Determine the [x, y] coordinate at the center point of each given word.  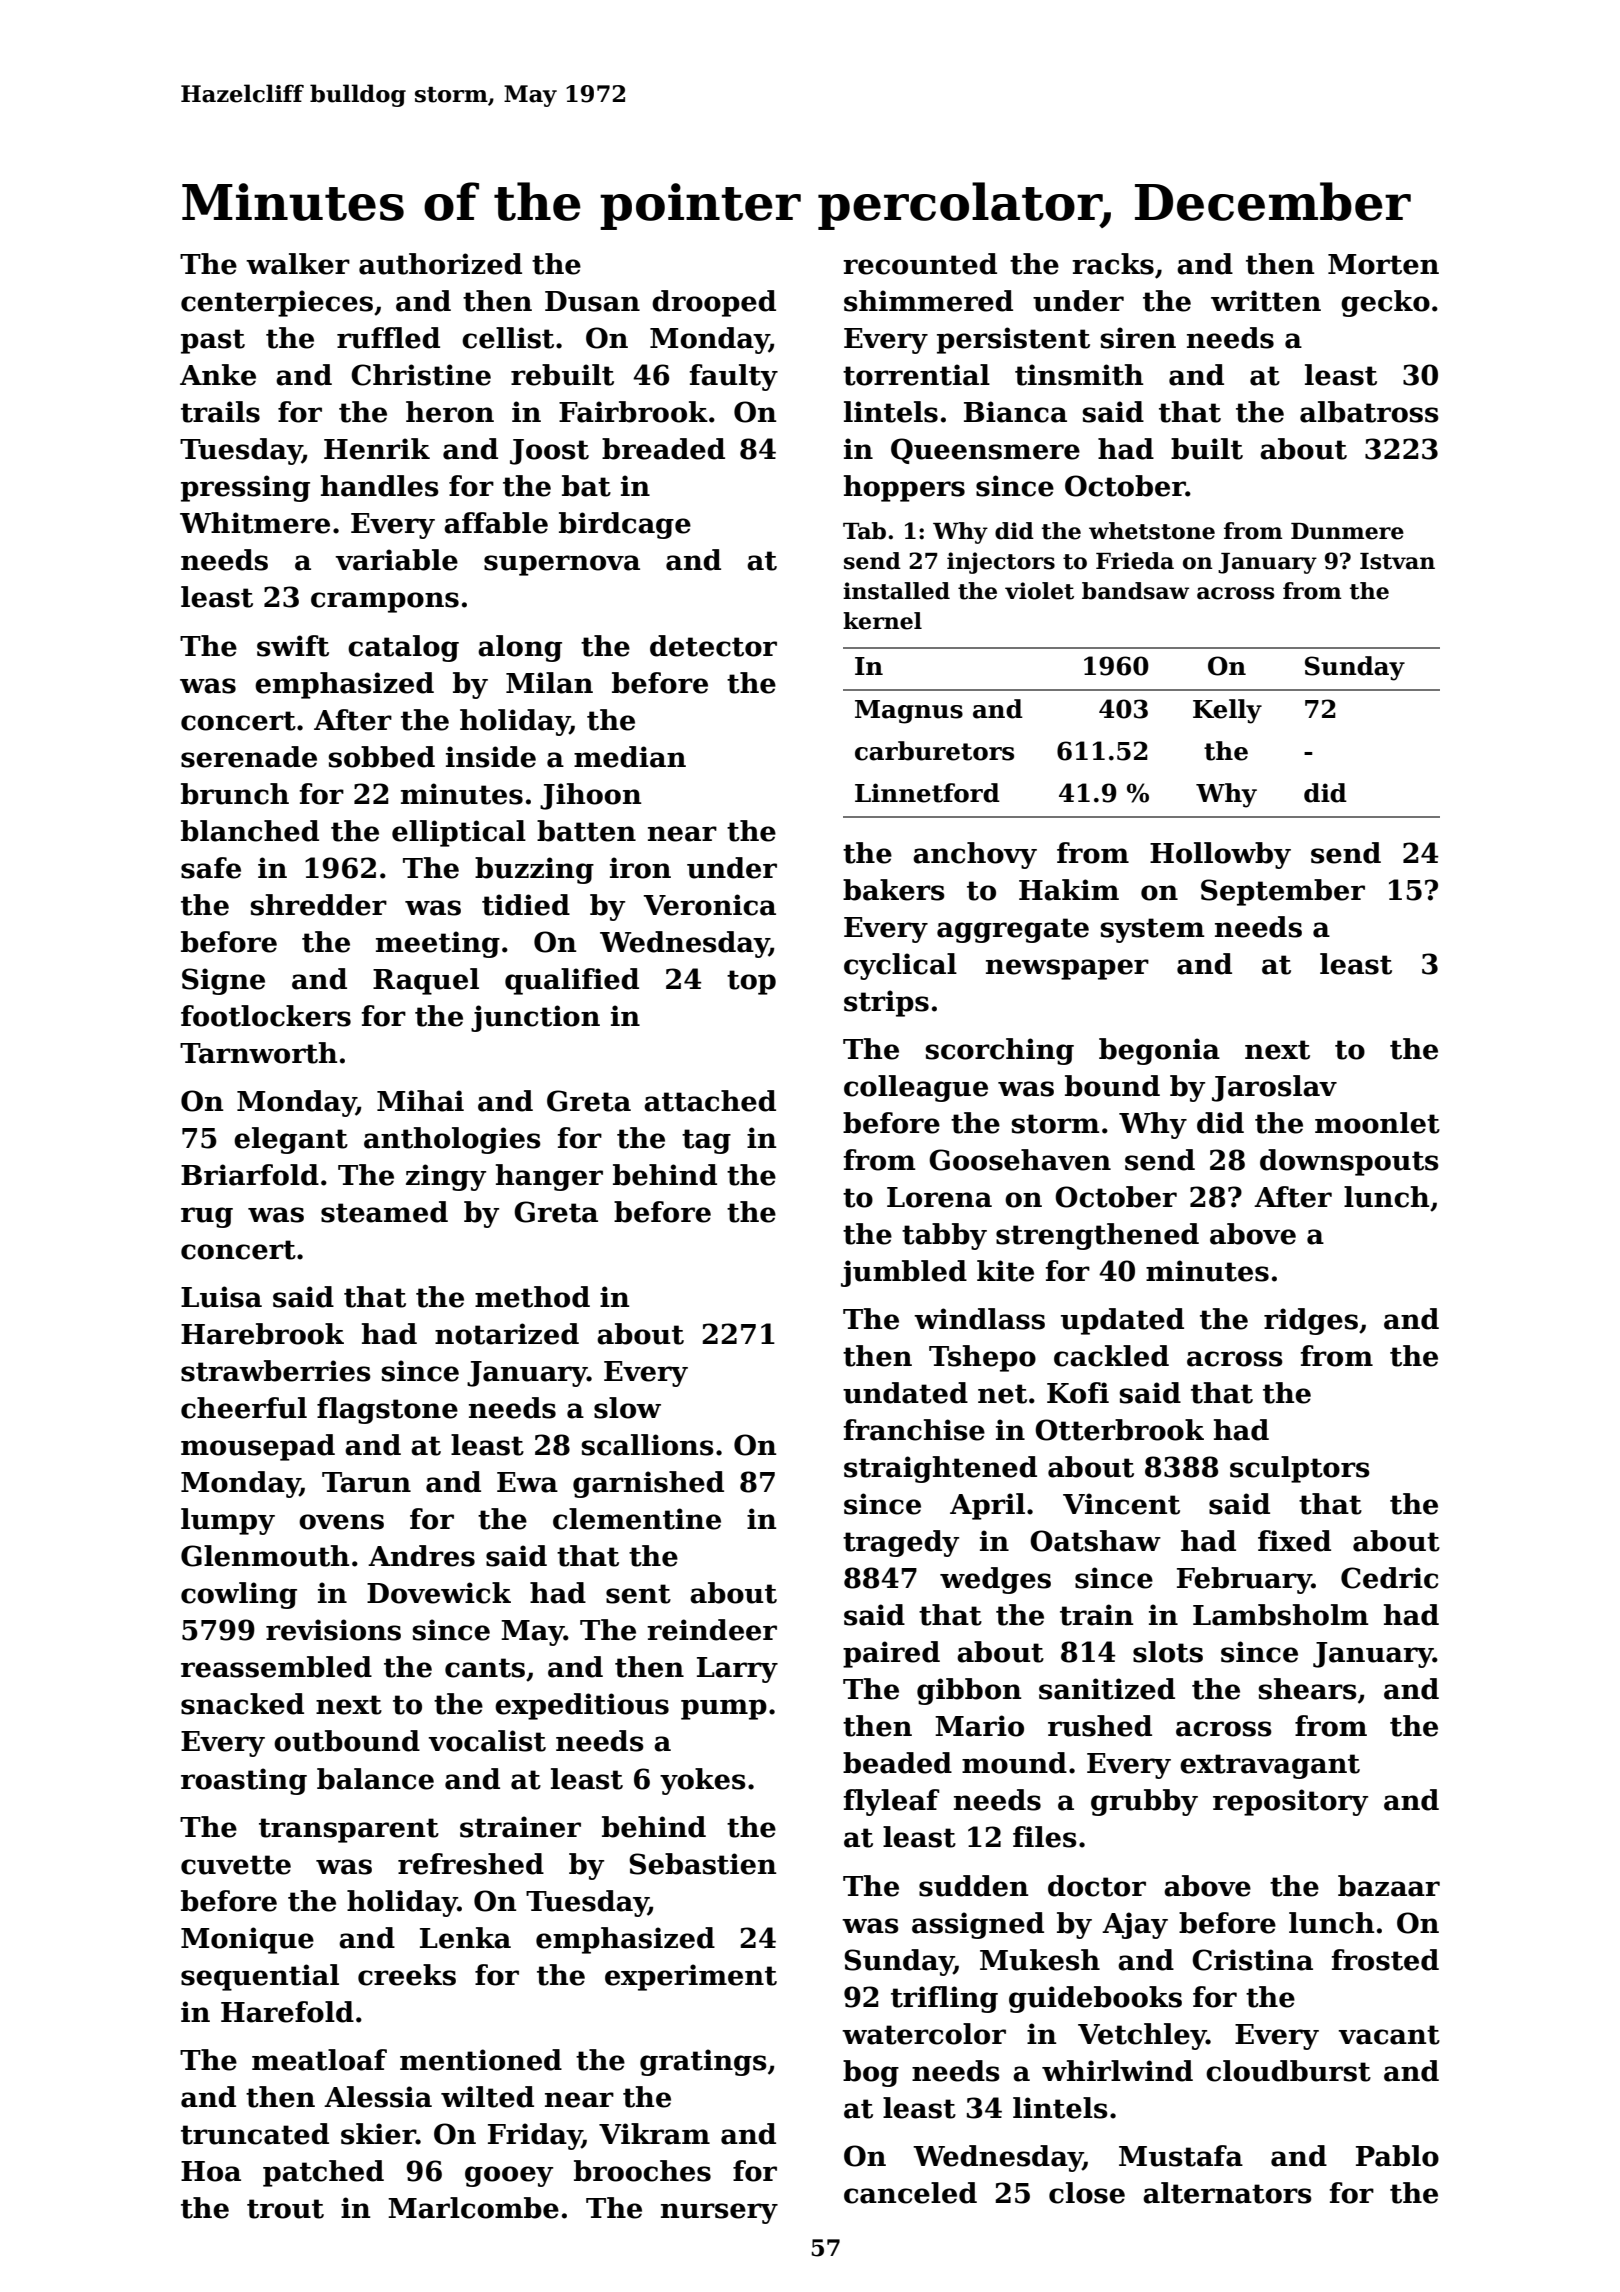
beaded [897, 1763]
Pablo [1397, 2156]
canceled [910, 2193]
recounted [920, 264]
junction [535, 1018]
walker [298, 264]
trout [285, 2209]
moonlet [1377, 1123]
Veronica [709, 905]
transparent [349, 1830]
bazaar [1389, 1886]
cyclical [900, 966]
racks [1113, 264]
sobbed [382, 757]
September [1283, 892]
